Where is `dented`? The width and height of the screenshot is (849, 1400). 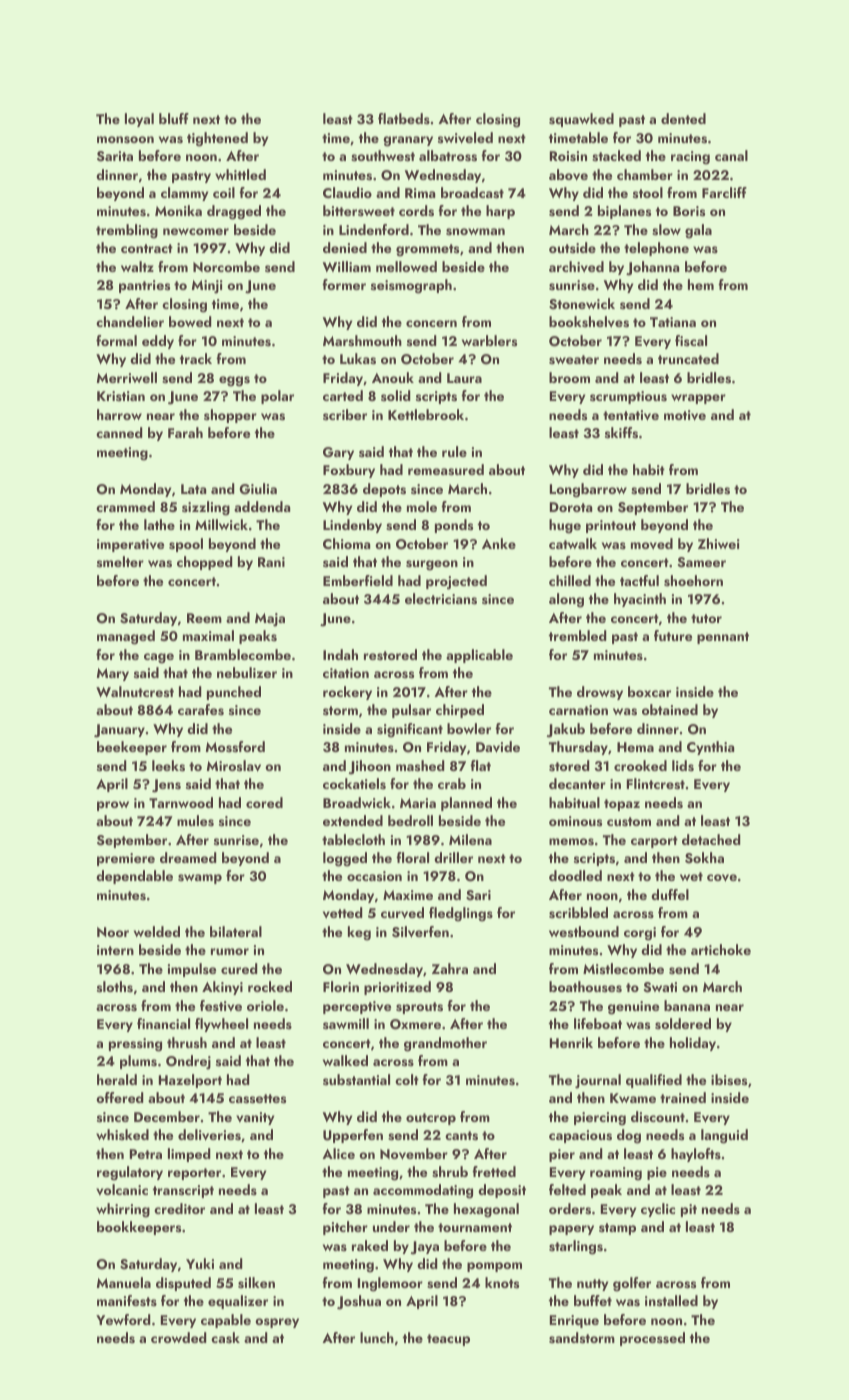
dented is located at coordinates (683, 118).
